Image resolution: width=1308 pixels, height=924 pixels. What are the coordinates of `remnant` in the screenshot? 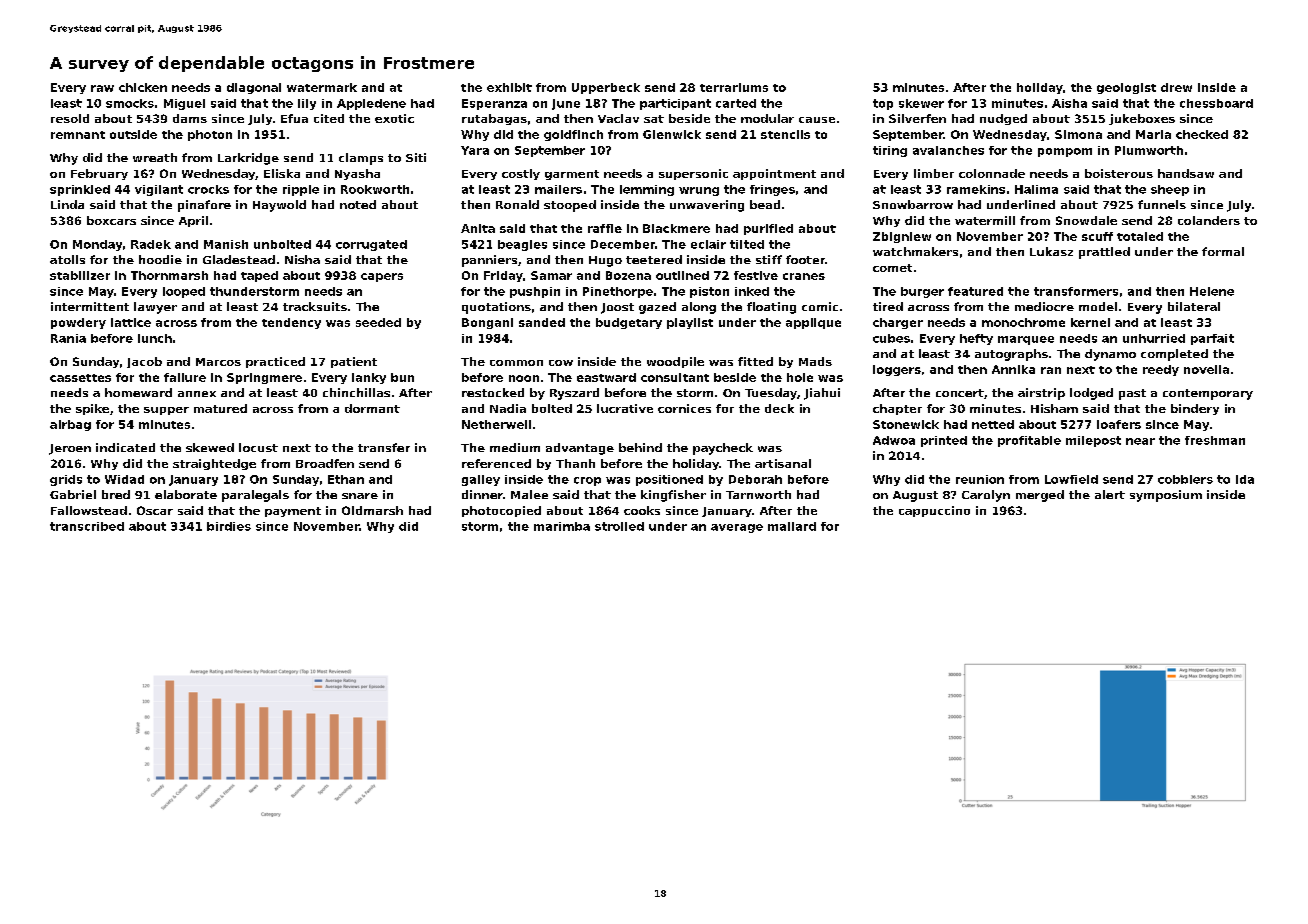 It's located at (78, 135).
